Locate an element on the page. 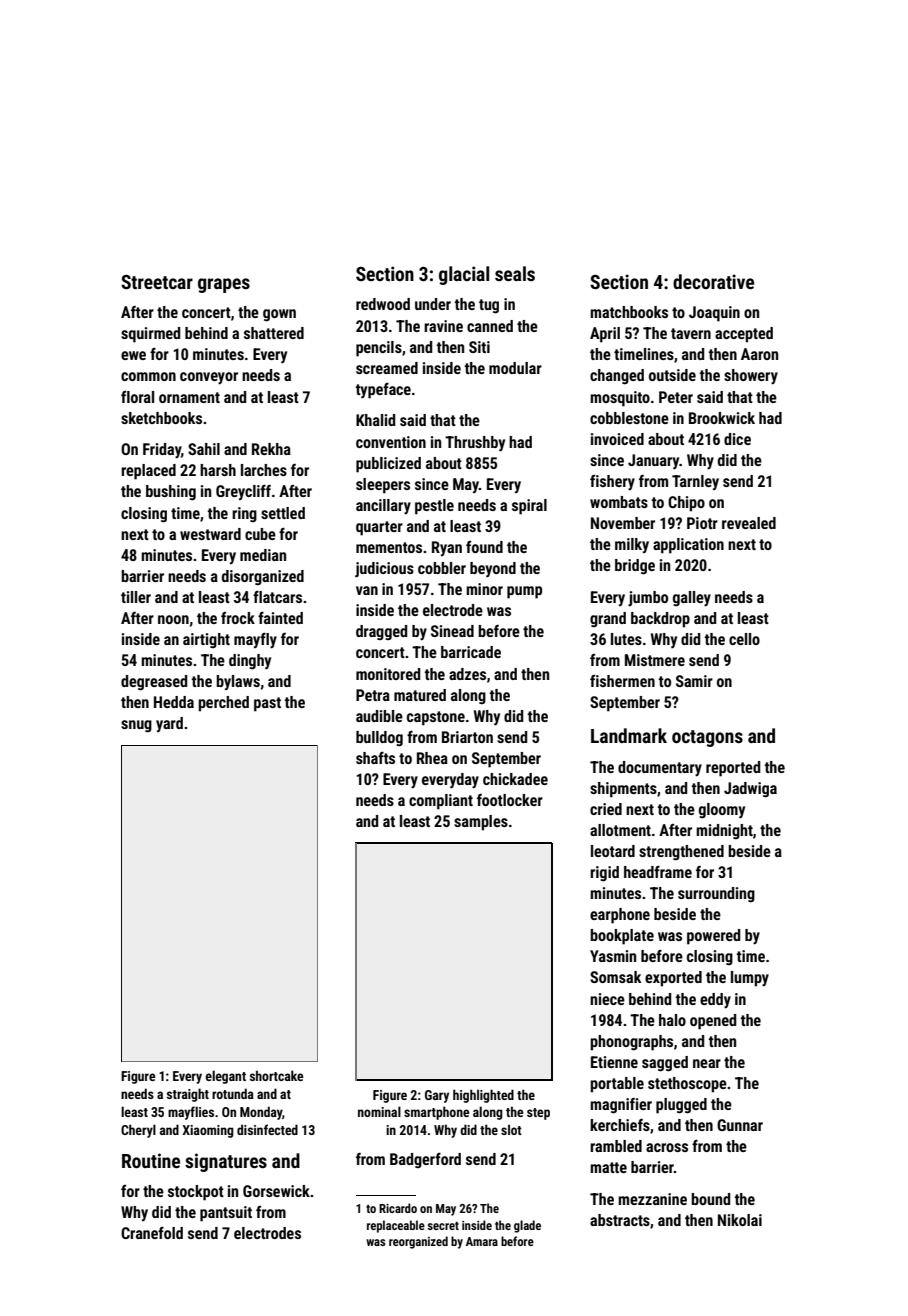 This document has width=908, height=1316. modular is located at coordinates (515, 368).
